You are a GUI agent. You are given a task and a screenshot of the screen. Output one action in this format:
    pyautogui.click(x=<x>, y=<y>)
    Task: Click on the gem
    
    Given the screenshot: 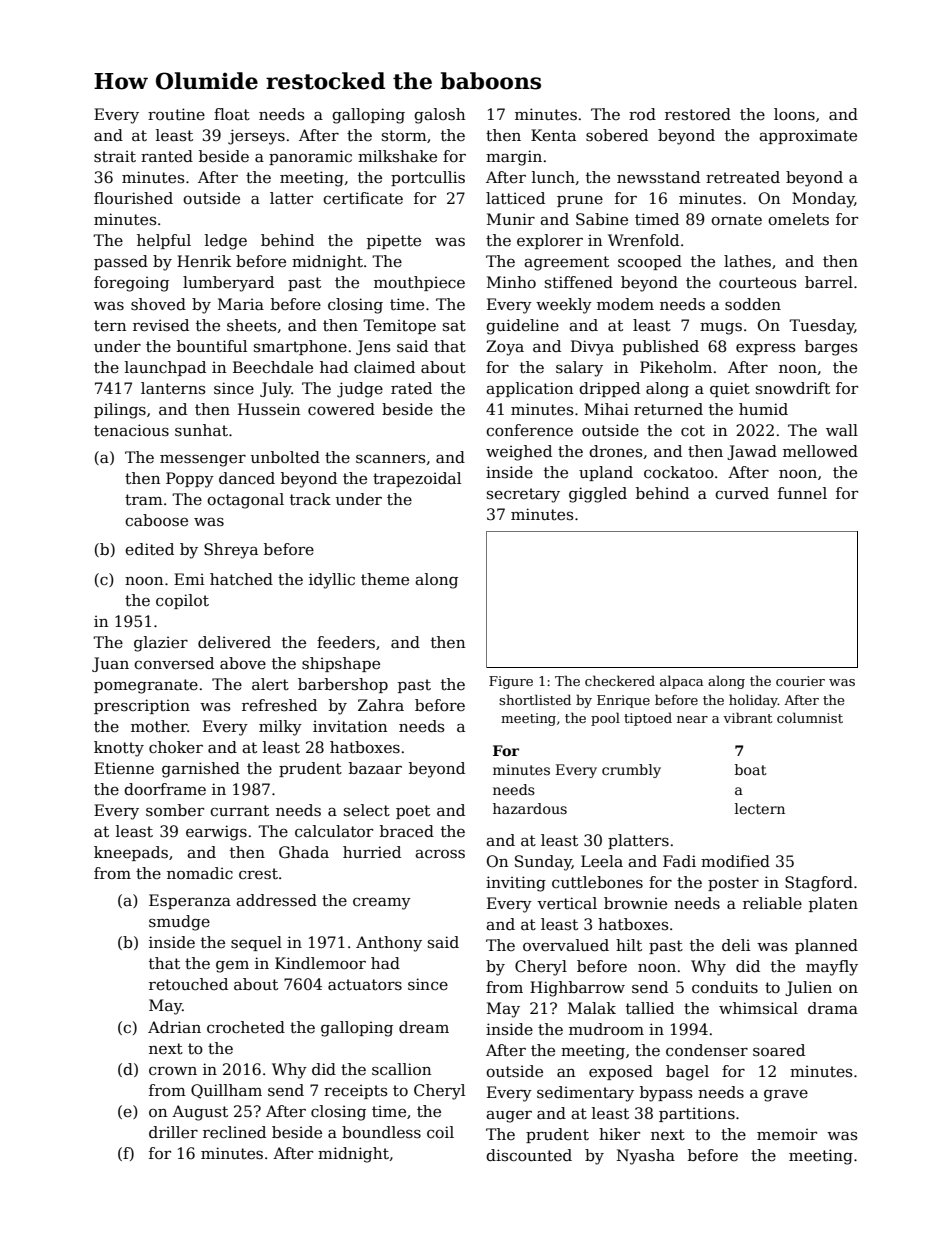 What is the action you would take?
    pyautogui.click(x=232, y=966)
